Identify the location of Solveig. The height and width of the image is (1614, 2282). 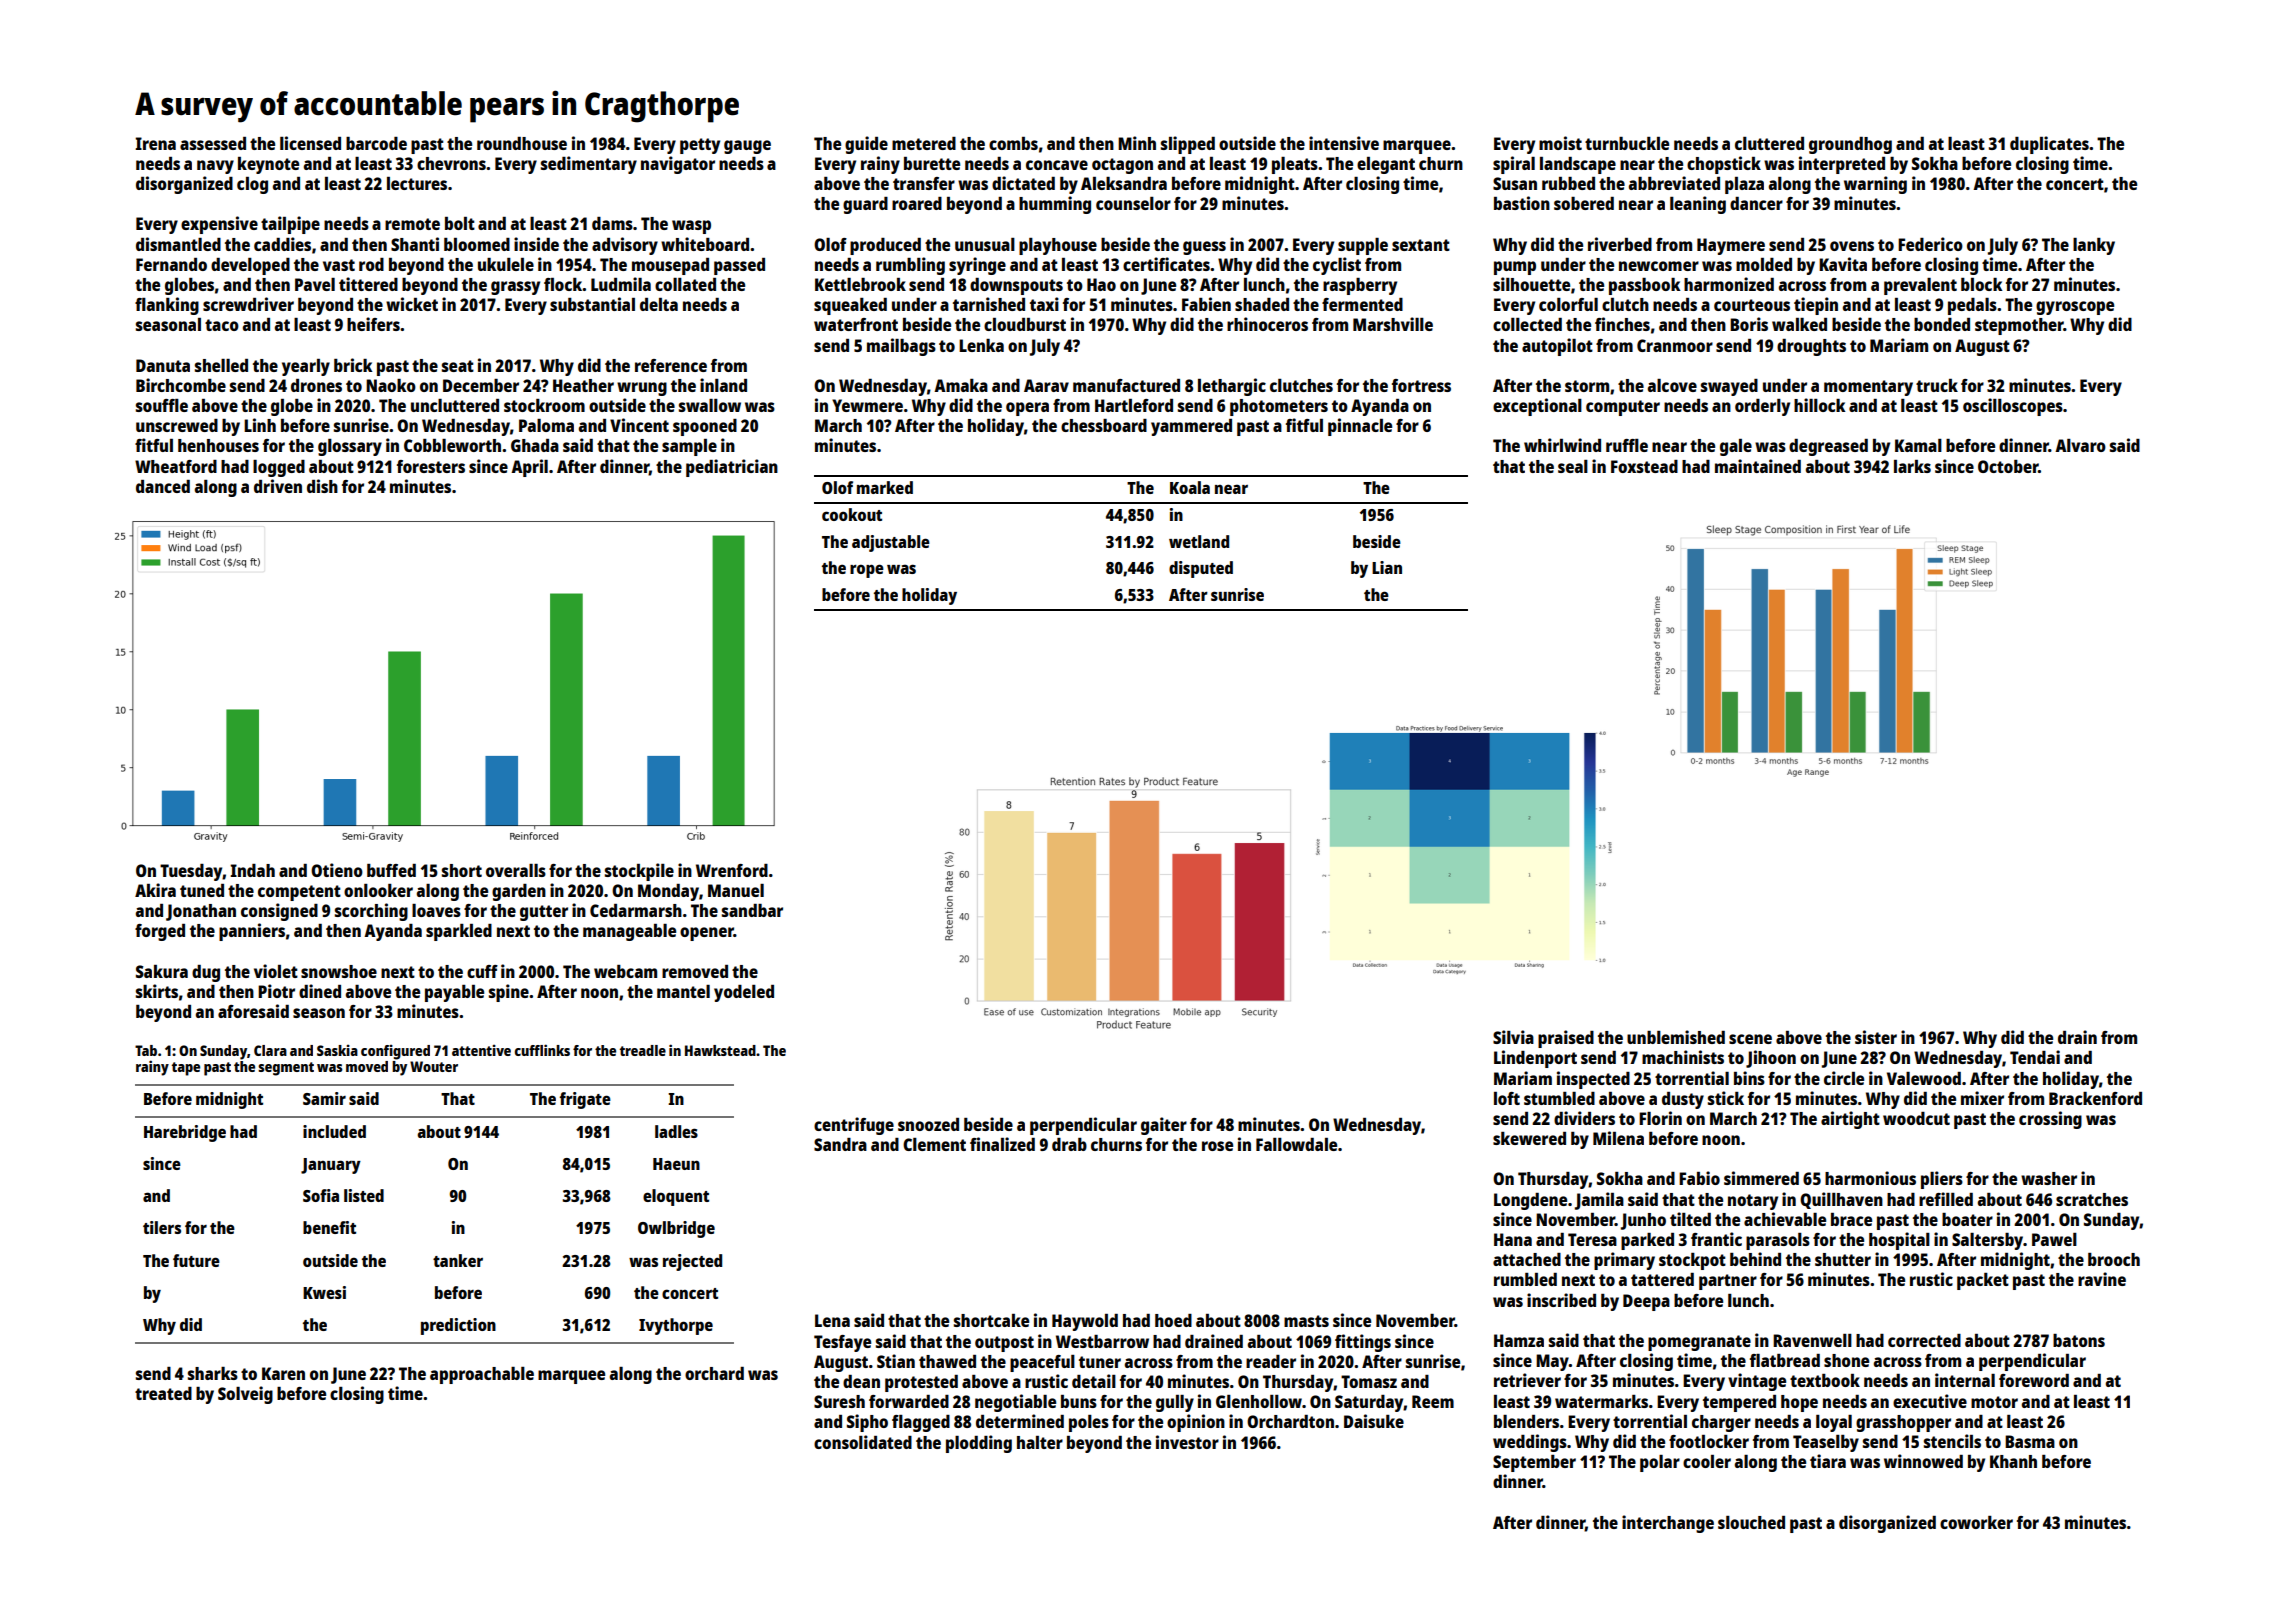
(245, 1395).
